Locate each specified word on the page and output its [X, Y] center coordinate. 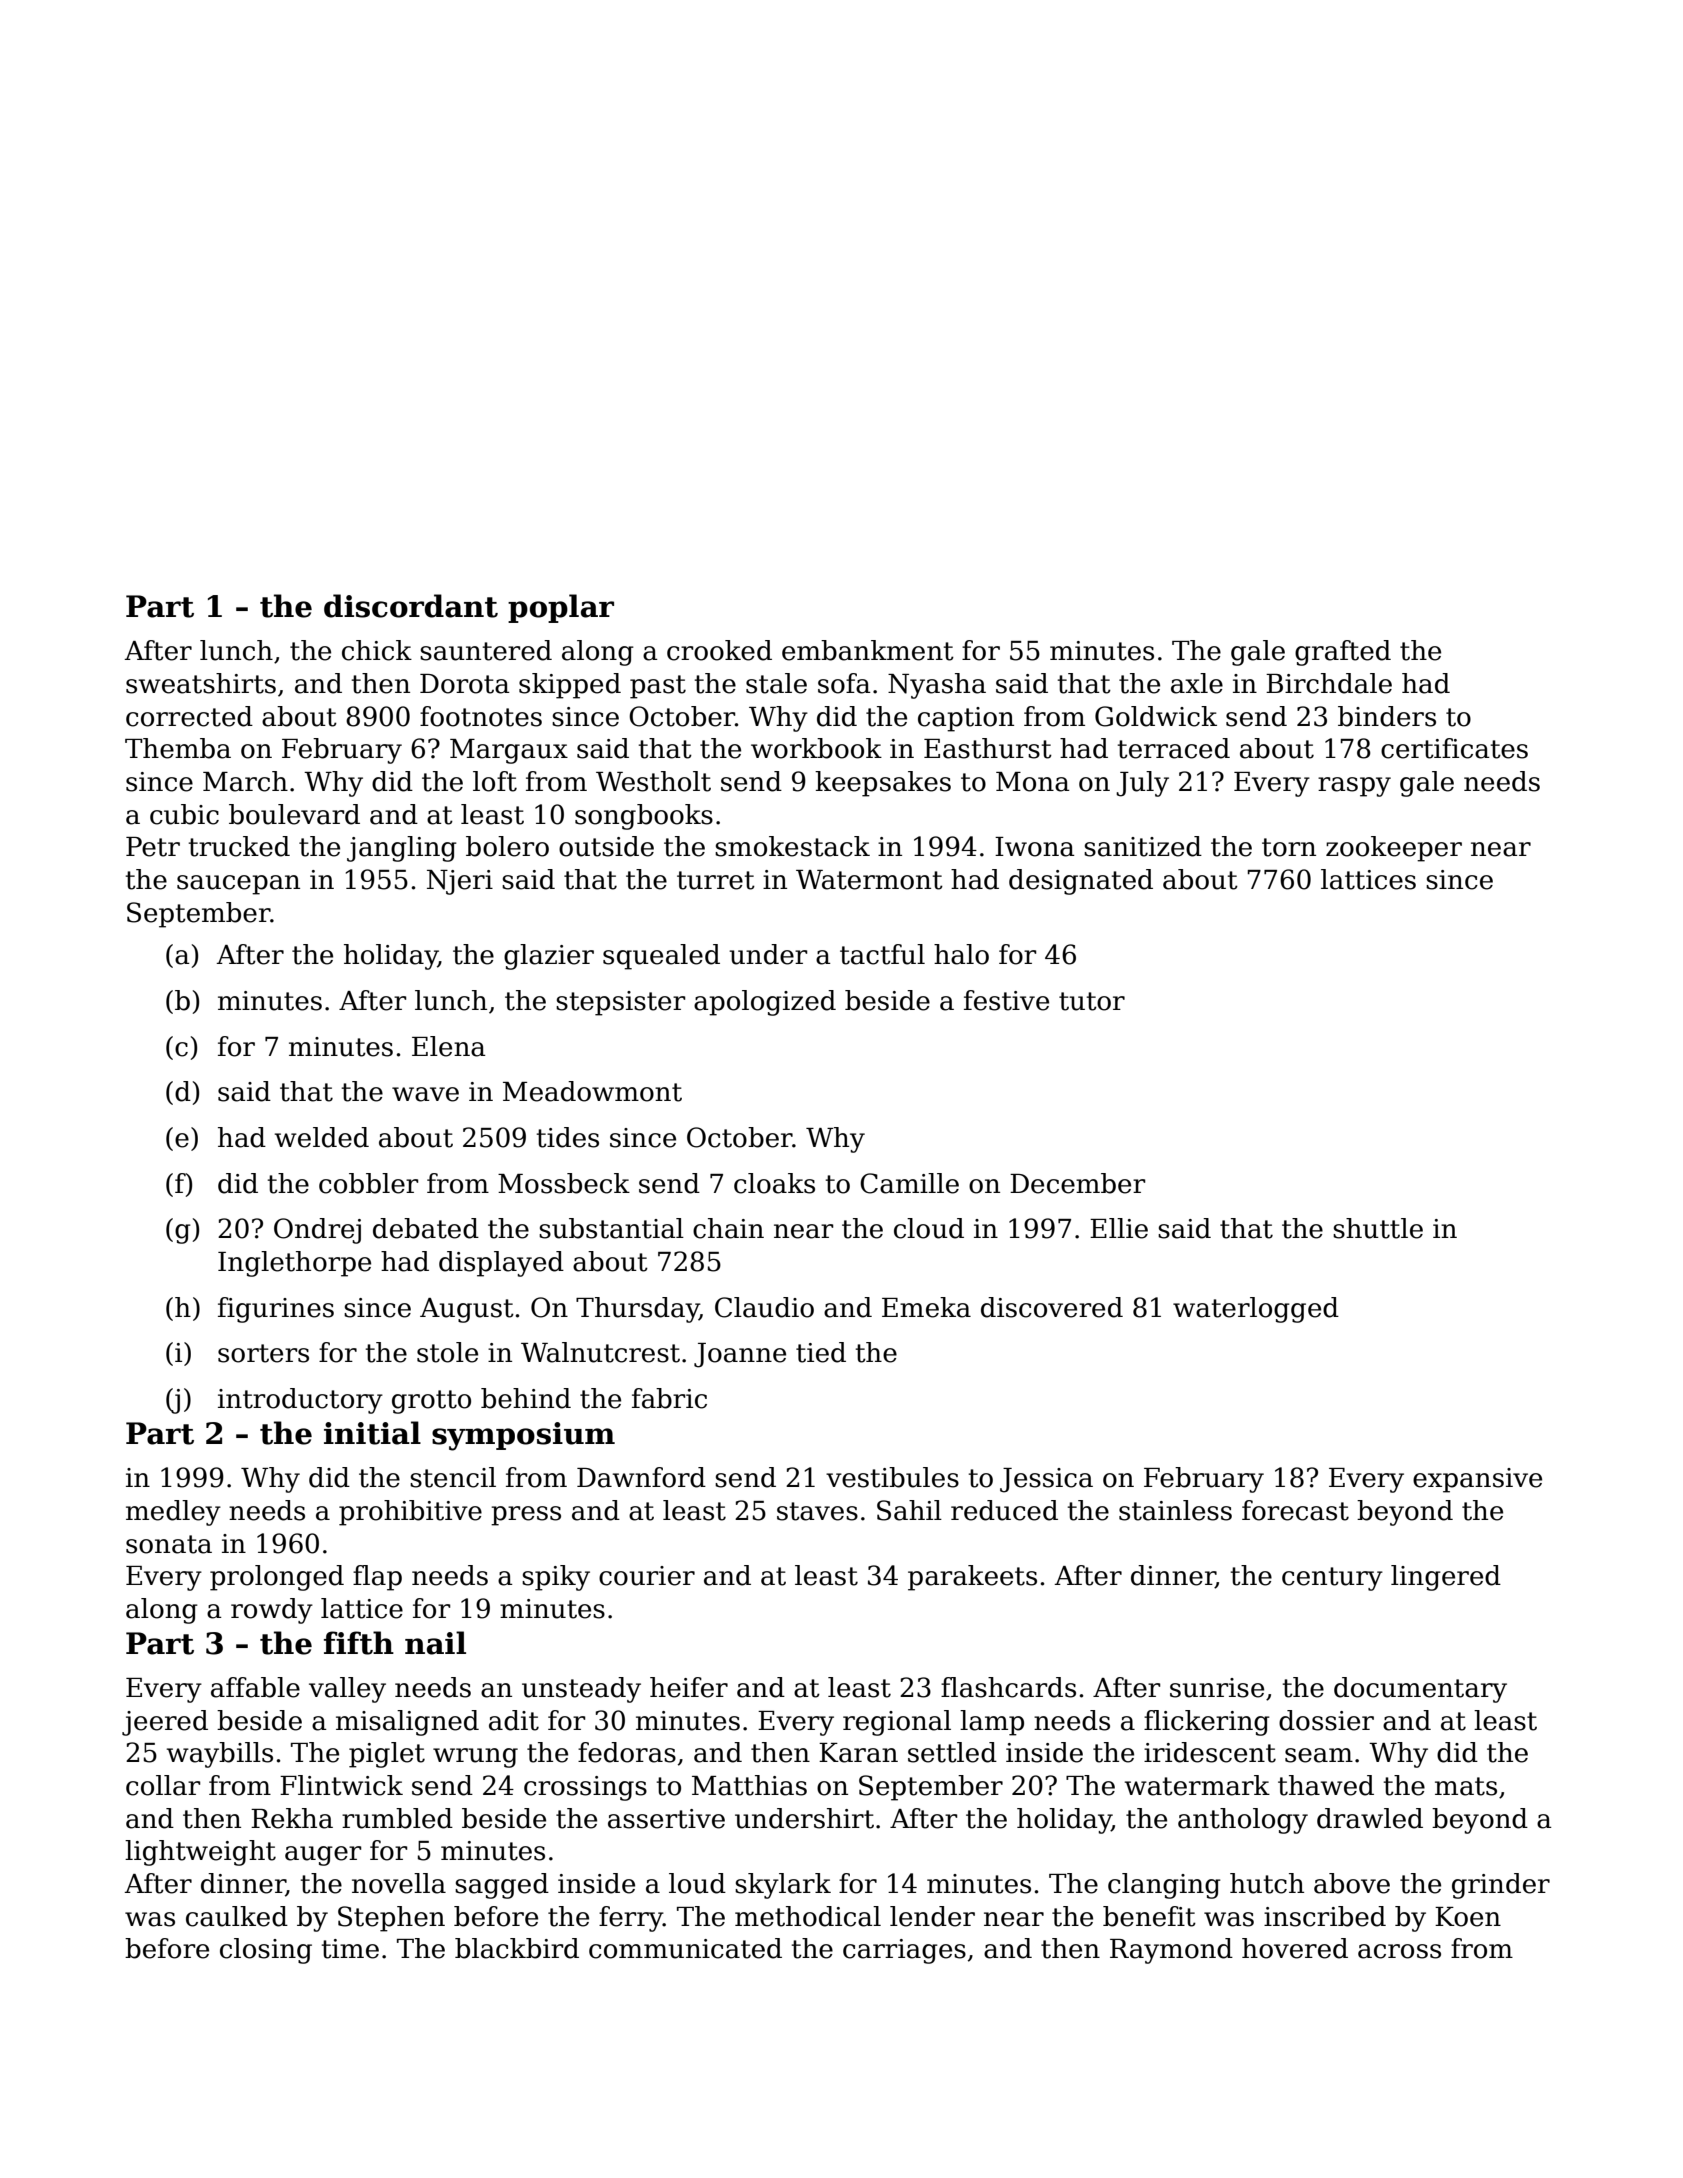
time [350, 1949]
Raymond [1171, 1951]
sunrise [1217, 1688]
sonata [169, 1544]
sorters [263, 1353]
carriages [904, 1951]
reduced [1004, 1510]
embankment [868, 650]
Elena [449, 1046]
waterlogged [1256, 1310]
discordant [411, 606]
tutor [1092, 1001]
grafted [1343, 653]
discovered [1052, 1307]
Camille [909, 1183]
